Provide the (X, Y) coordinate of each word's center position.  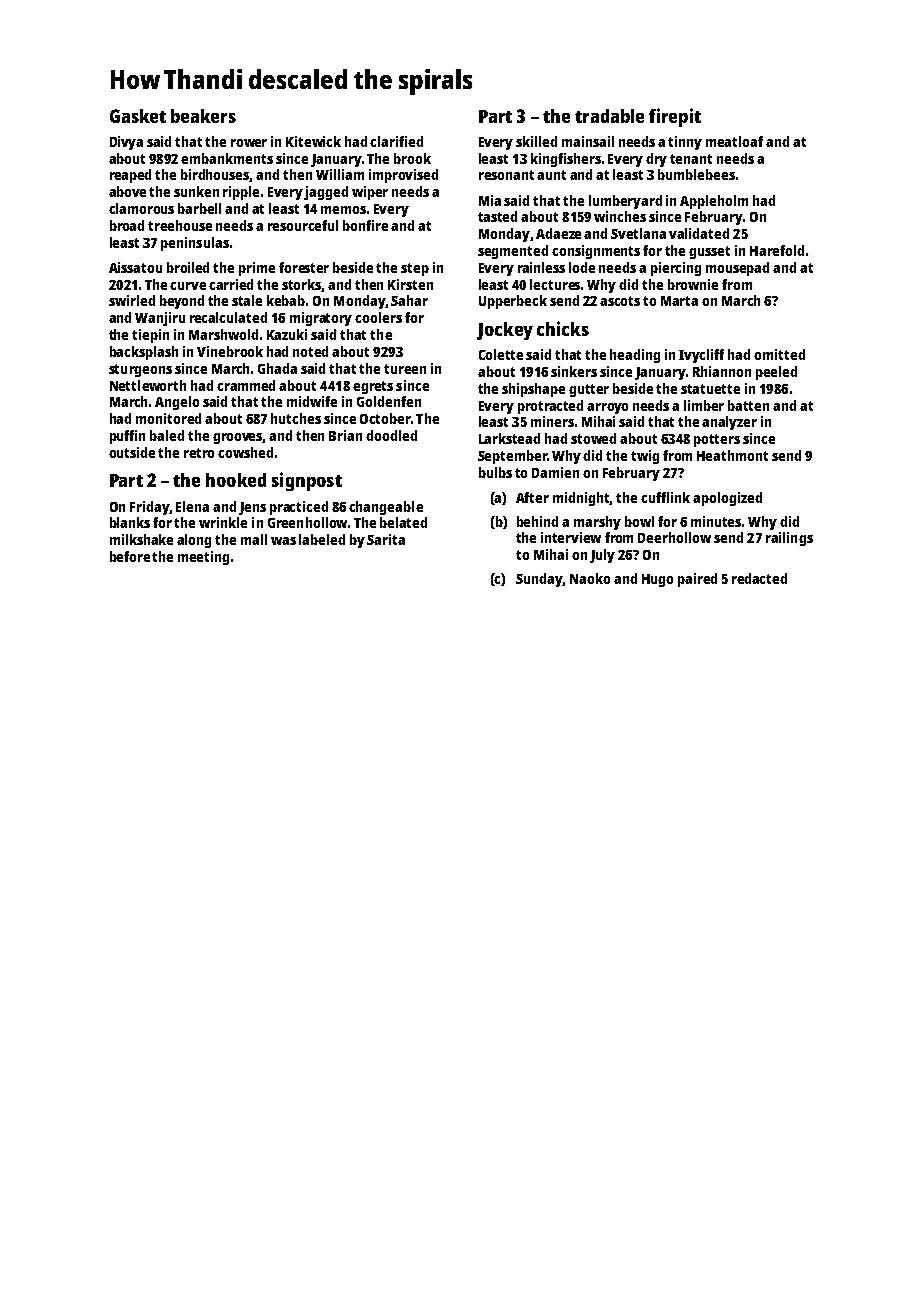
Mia (490, 200)
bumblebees (696, 174)
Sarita (386, 539)
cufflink (665, 497)
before (130, 556)
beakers (203, 116)
